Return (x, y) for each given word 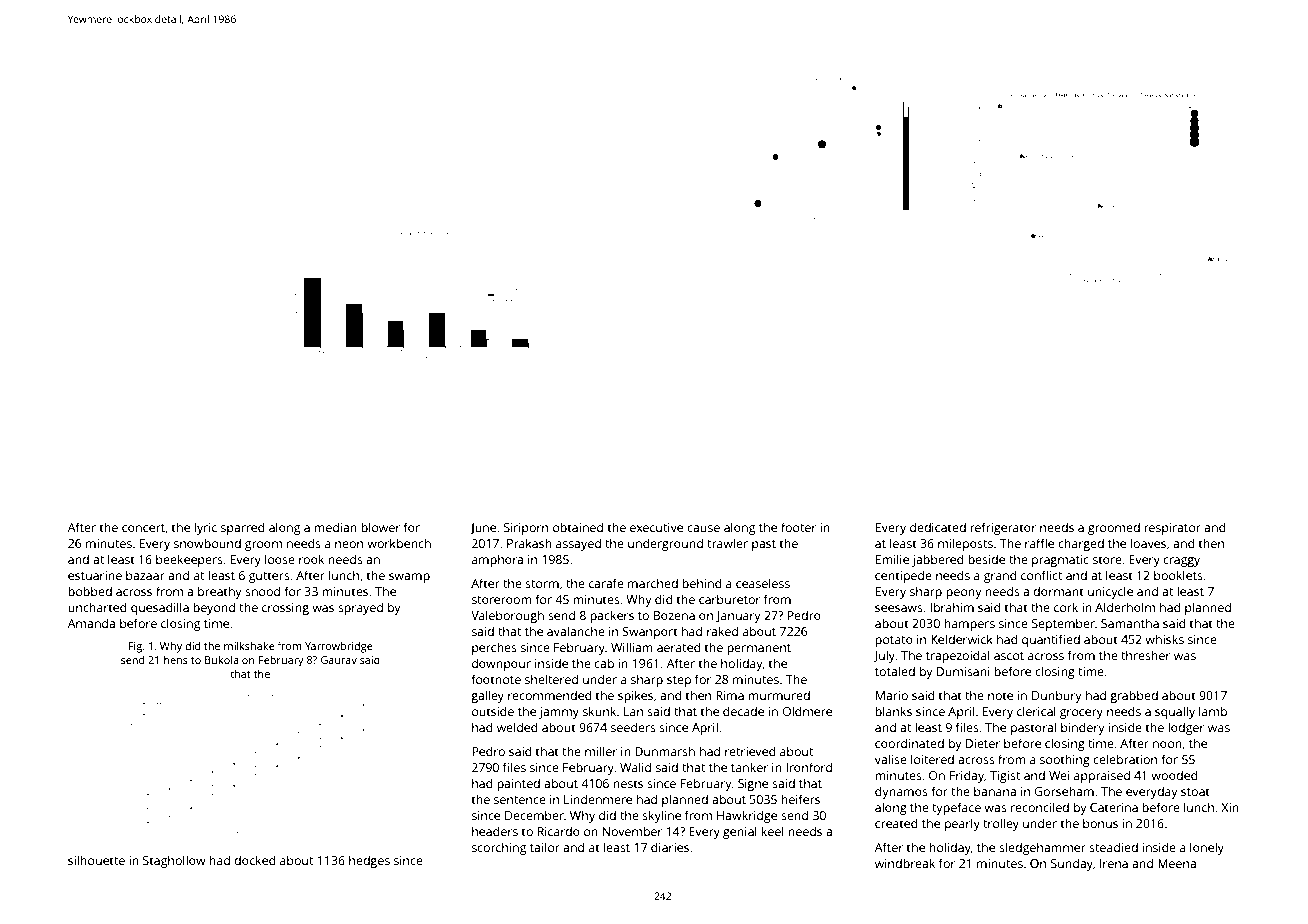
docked (255, 860)
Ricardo (559, 831)
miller (601, 751)
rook (311, 559)
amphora (497, 560)
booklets (1178, 575)
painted (518, 784)
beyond (214, 608)
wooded (1174, 775)
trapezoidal (958, 656)
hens (176, 659)
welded (517, 727)
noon (1167, 744)
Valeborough (507, 616)
